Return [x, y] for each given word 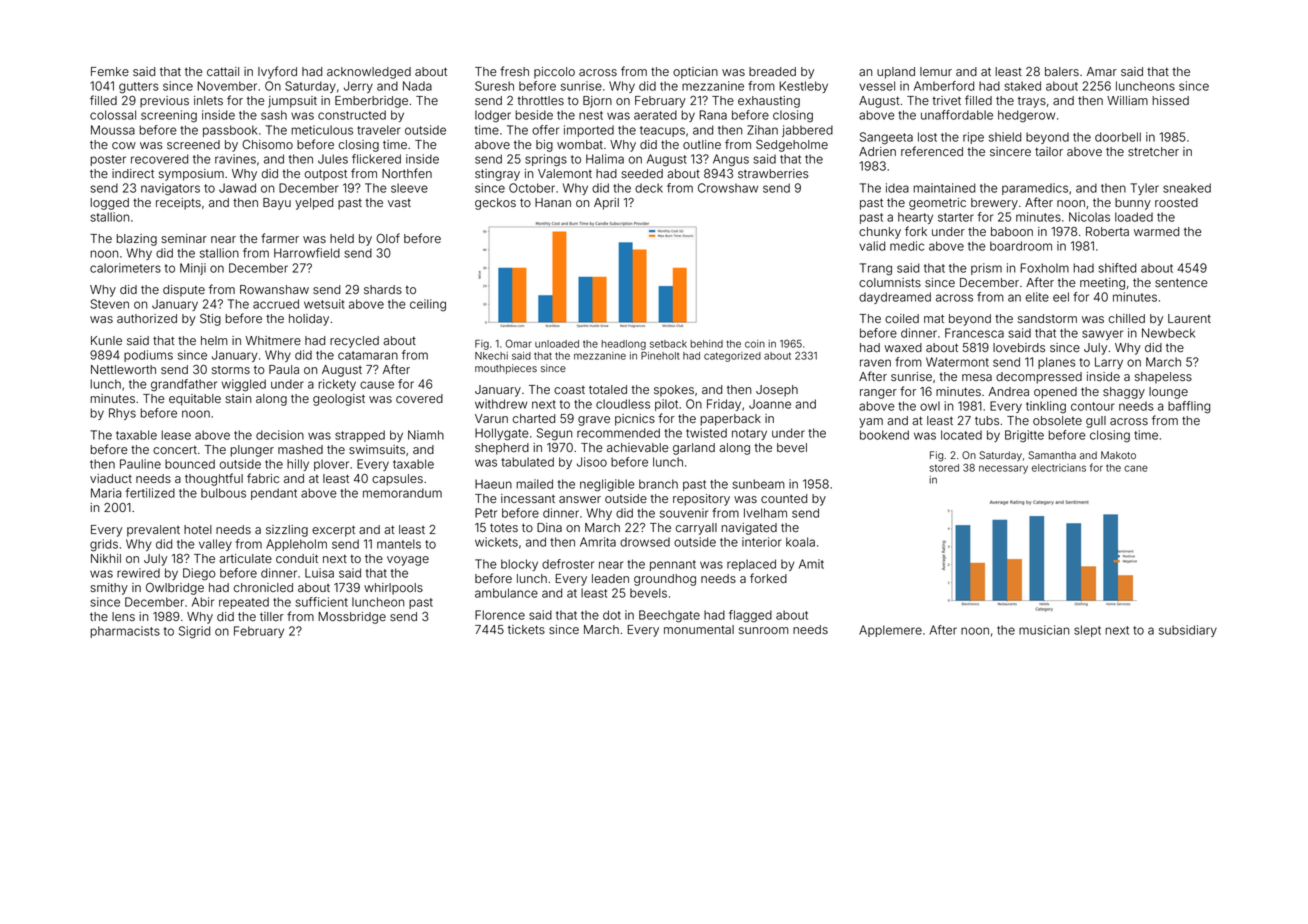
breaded [772, 72]
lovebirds [1019, 348]
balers [1062, 71]
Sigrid [194, 632]
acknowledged [369, 73]
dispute [184, 291]
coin [755, 344]
